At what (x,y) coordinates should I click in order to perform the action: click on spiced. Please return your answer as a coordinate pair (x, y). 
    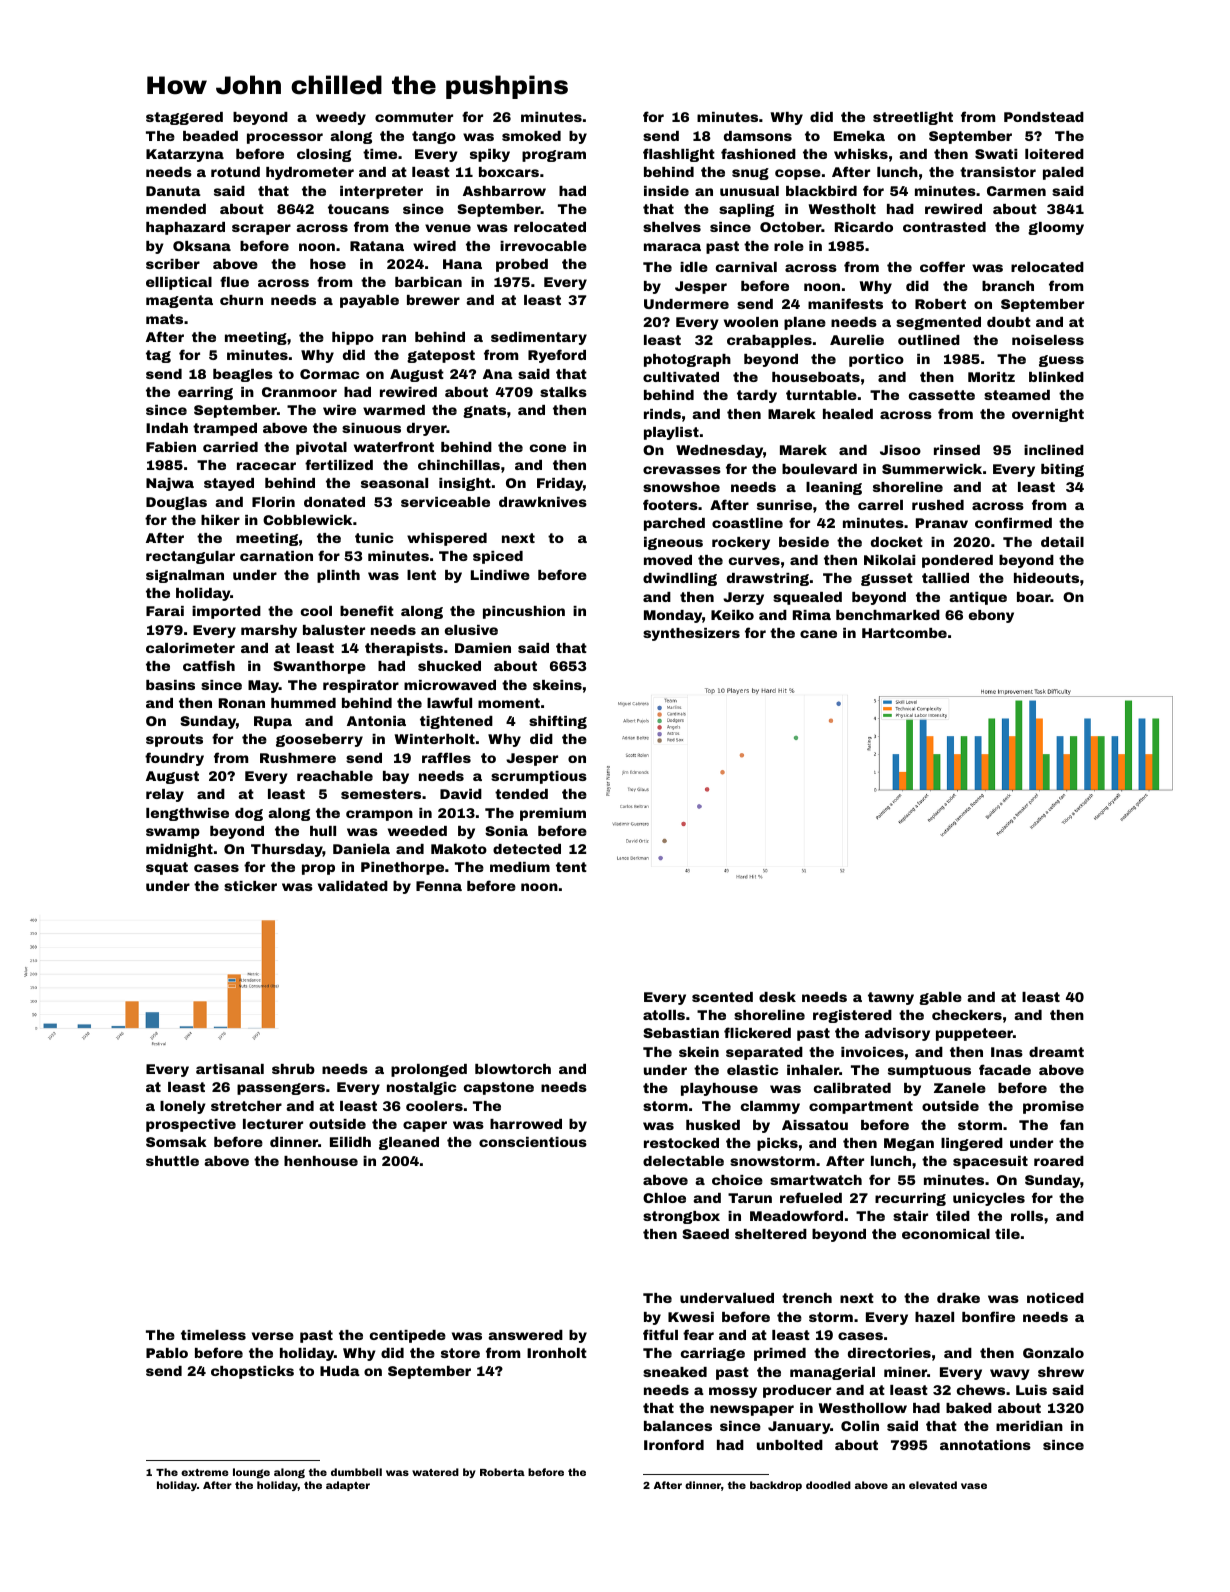
    Looking at the image, I should click on (498, 557).
